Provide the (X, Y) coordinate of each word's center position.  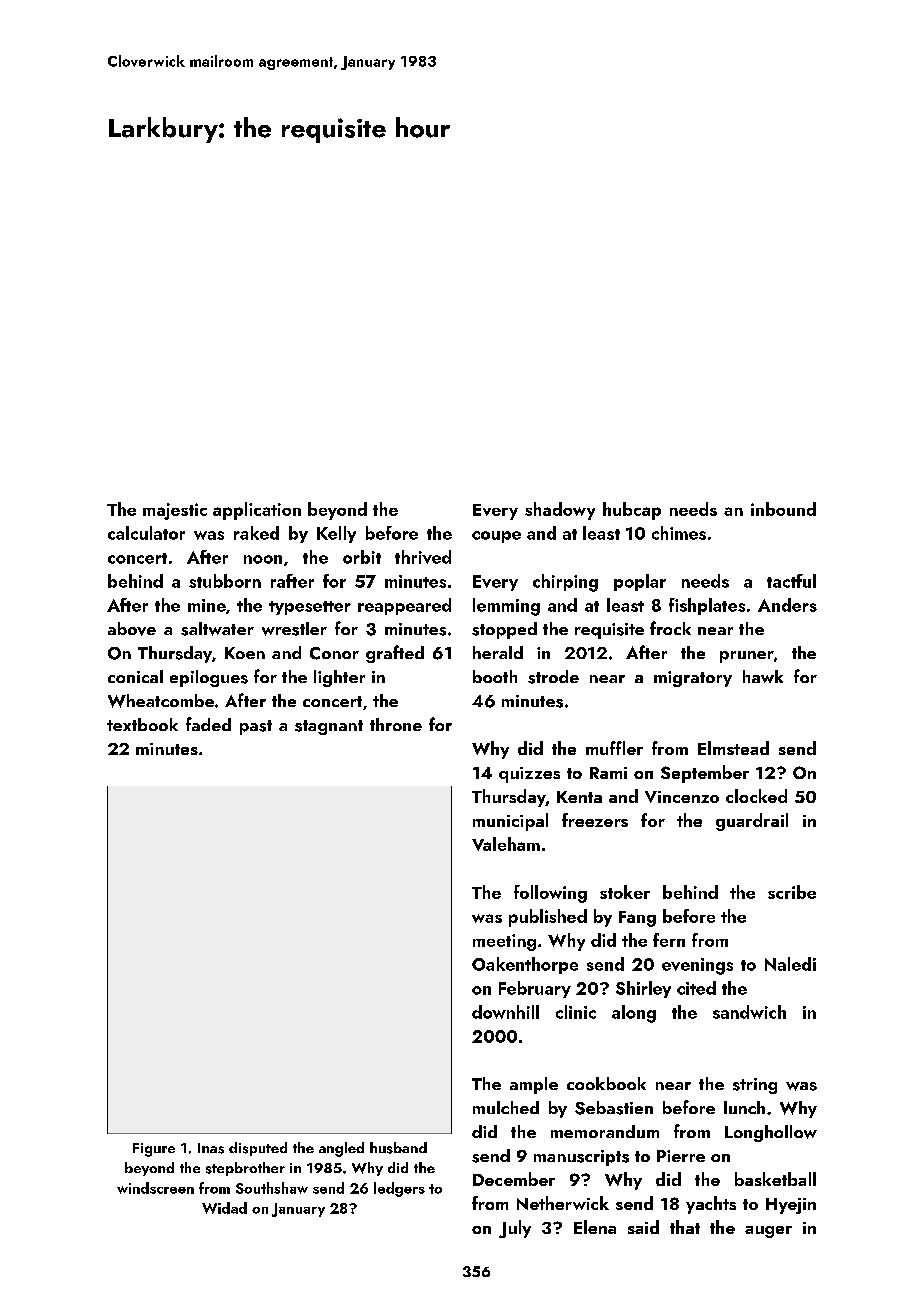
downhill (505, 1012)
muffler (614, 748)
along (634, 1014)
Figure (154, 1150)
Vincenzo (682, 797)
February (535, 989)
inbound (783, 509)
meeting (504, 942)
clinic (576, 1012)
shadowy (560, 511)
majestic (175, 511)
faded (208, 724)
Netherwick (563, 1203)
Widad (224, 1208)
